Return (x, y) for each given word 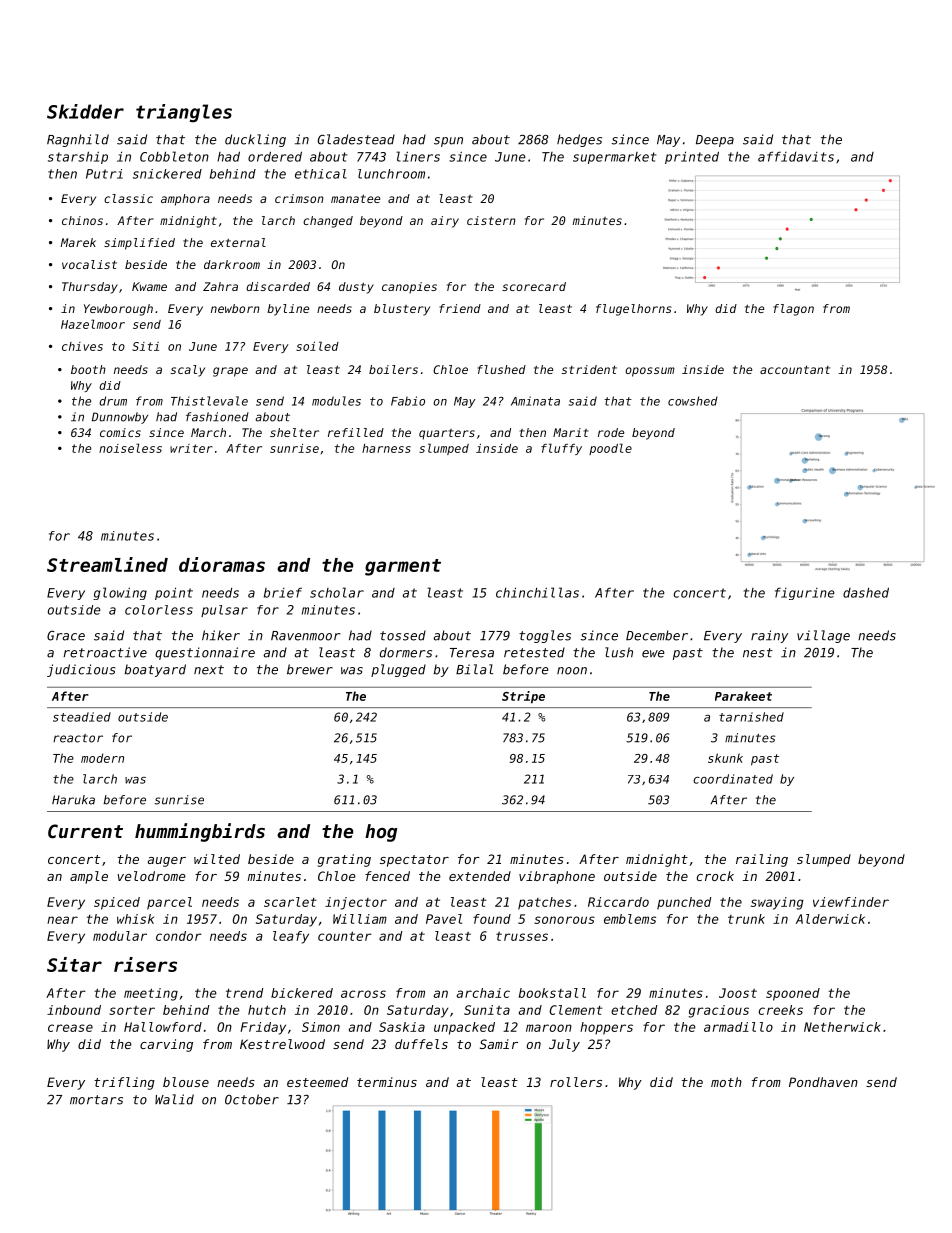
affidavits (796, 156)
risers (145, 964)
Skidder (85, 111)
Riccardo (618, 902)
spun (448, 142)
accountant (795, 369)
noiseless (130, 448)
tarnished (751, 717)
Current (85, 831)
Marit (571, 432)
